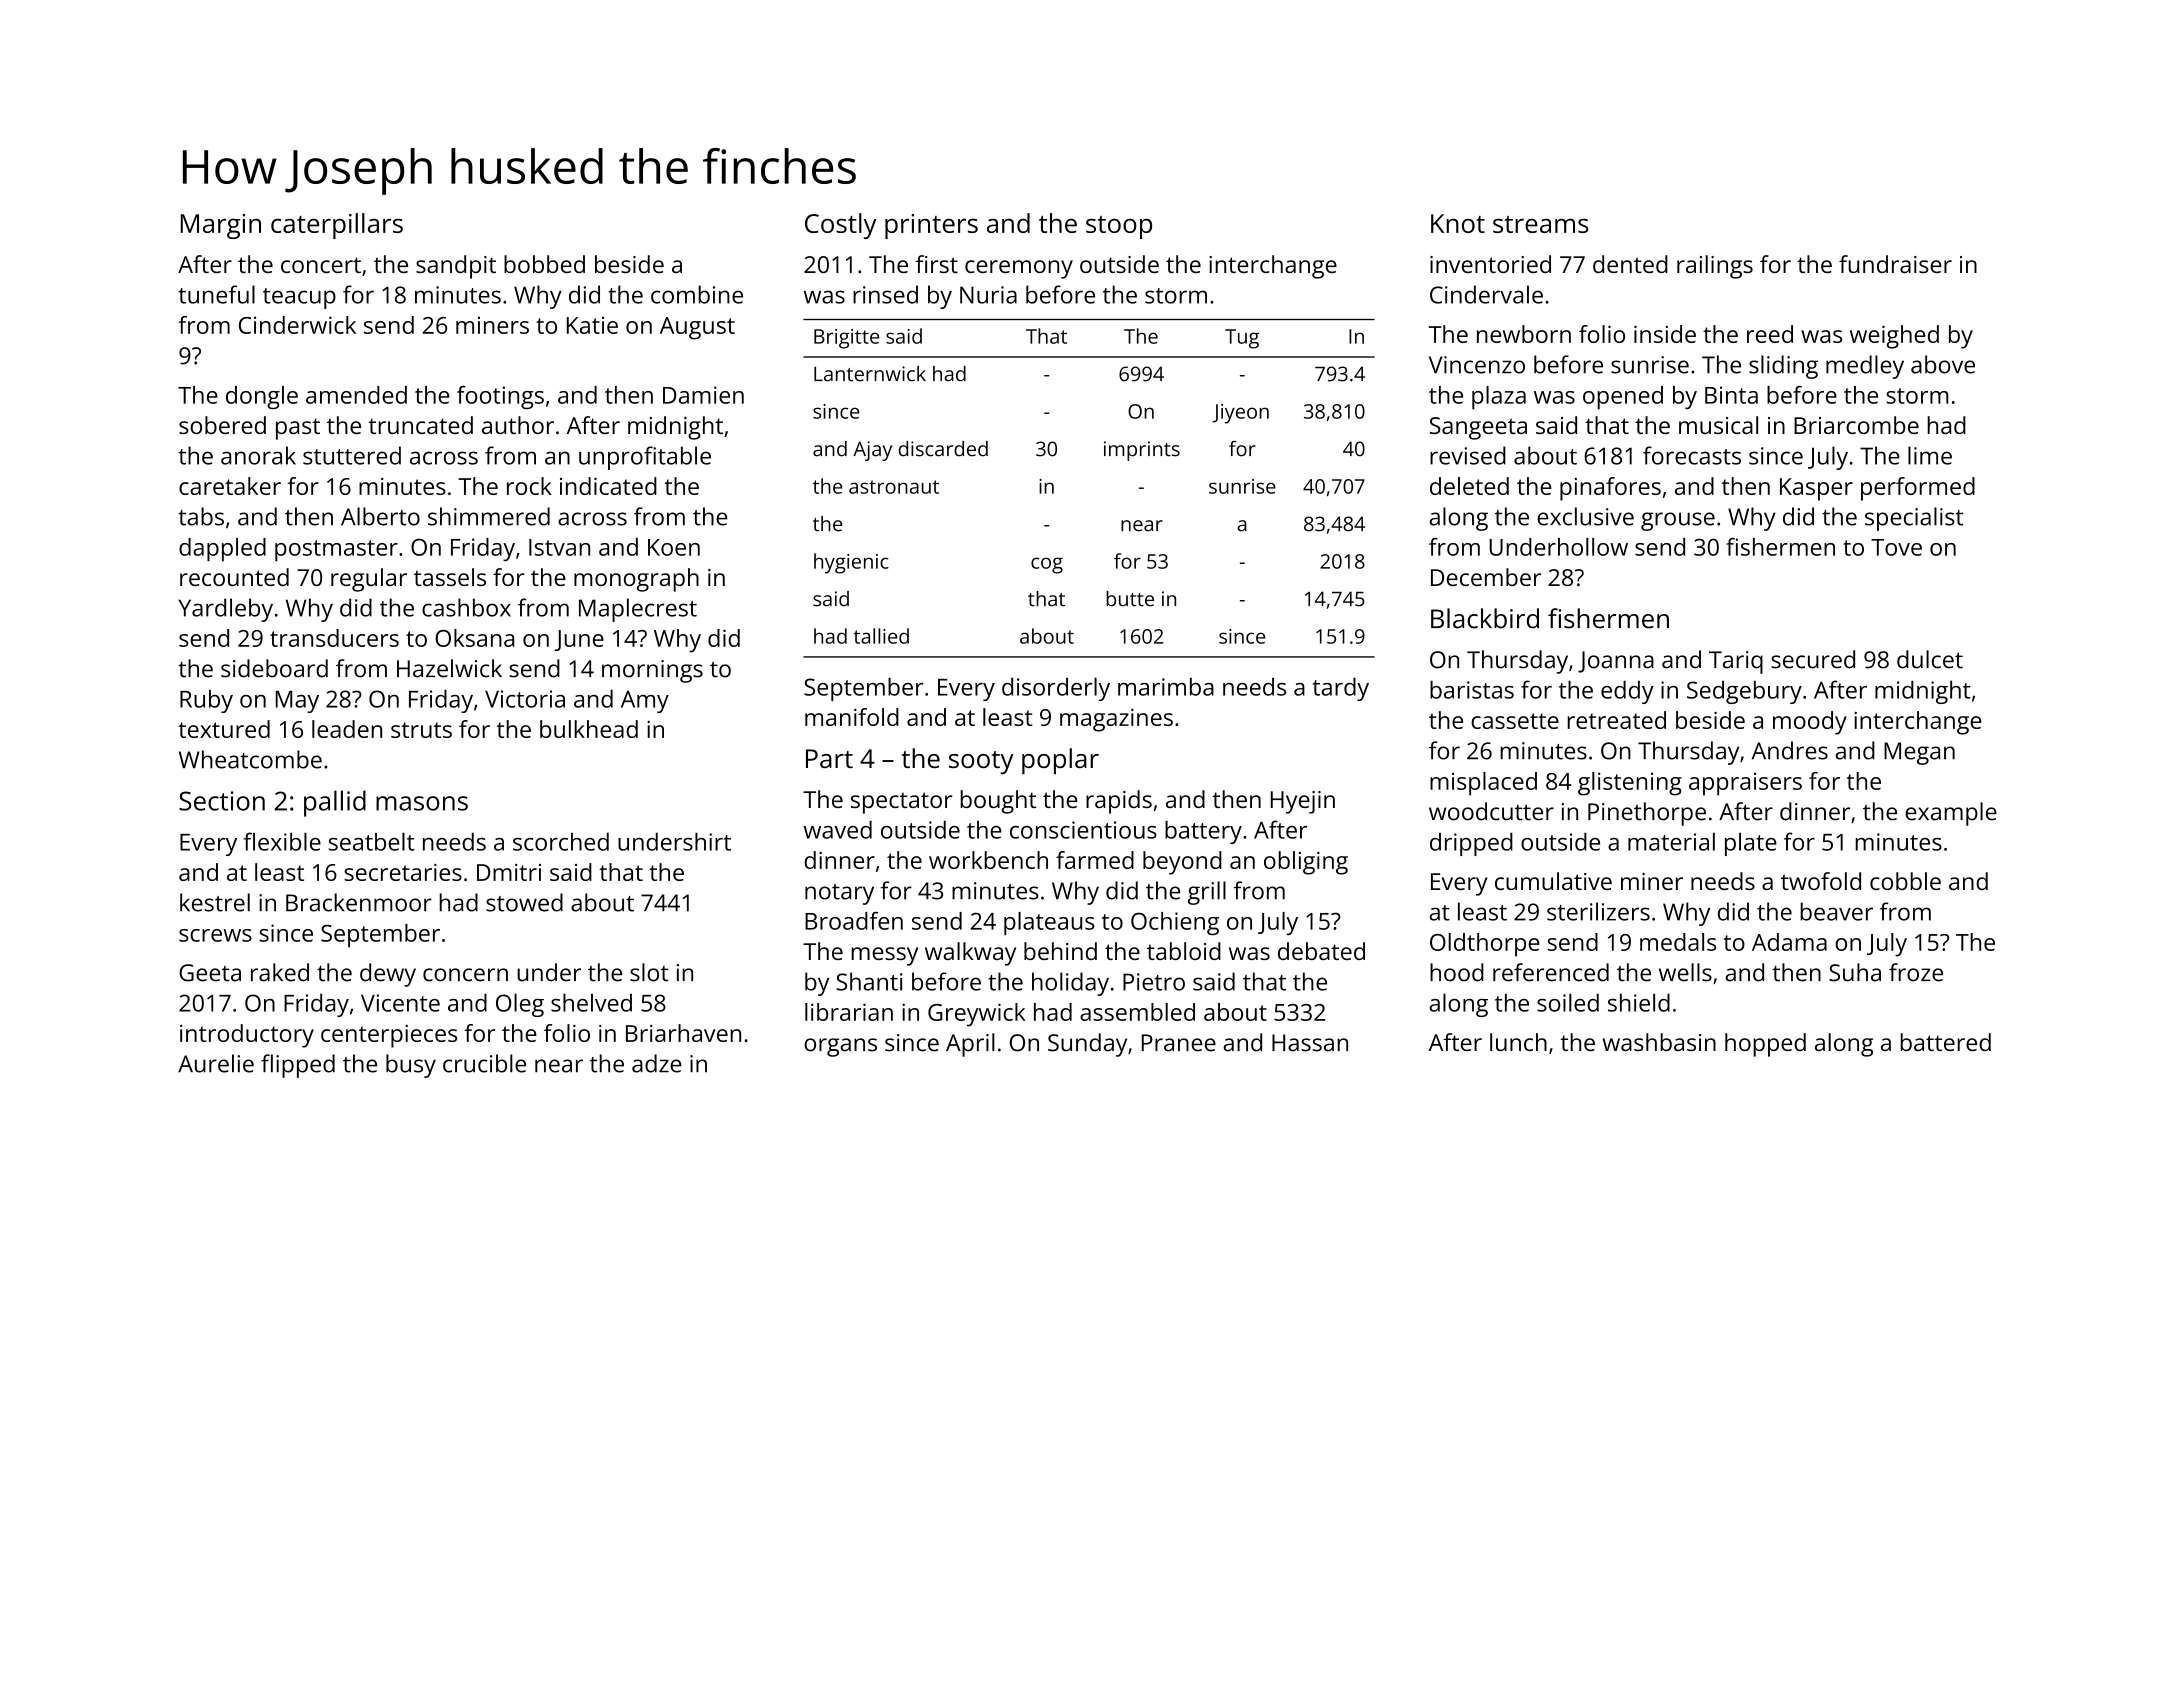 The image size is (2178, 1683). Describe the element at coordinates (1541, 224) in the page. I see `streams` at that location.
